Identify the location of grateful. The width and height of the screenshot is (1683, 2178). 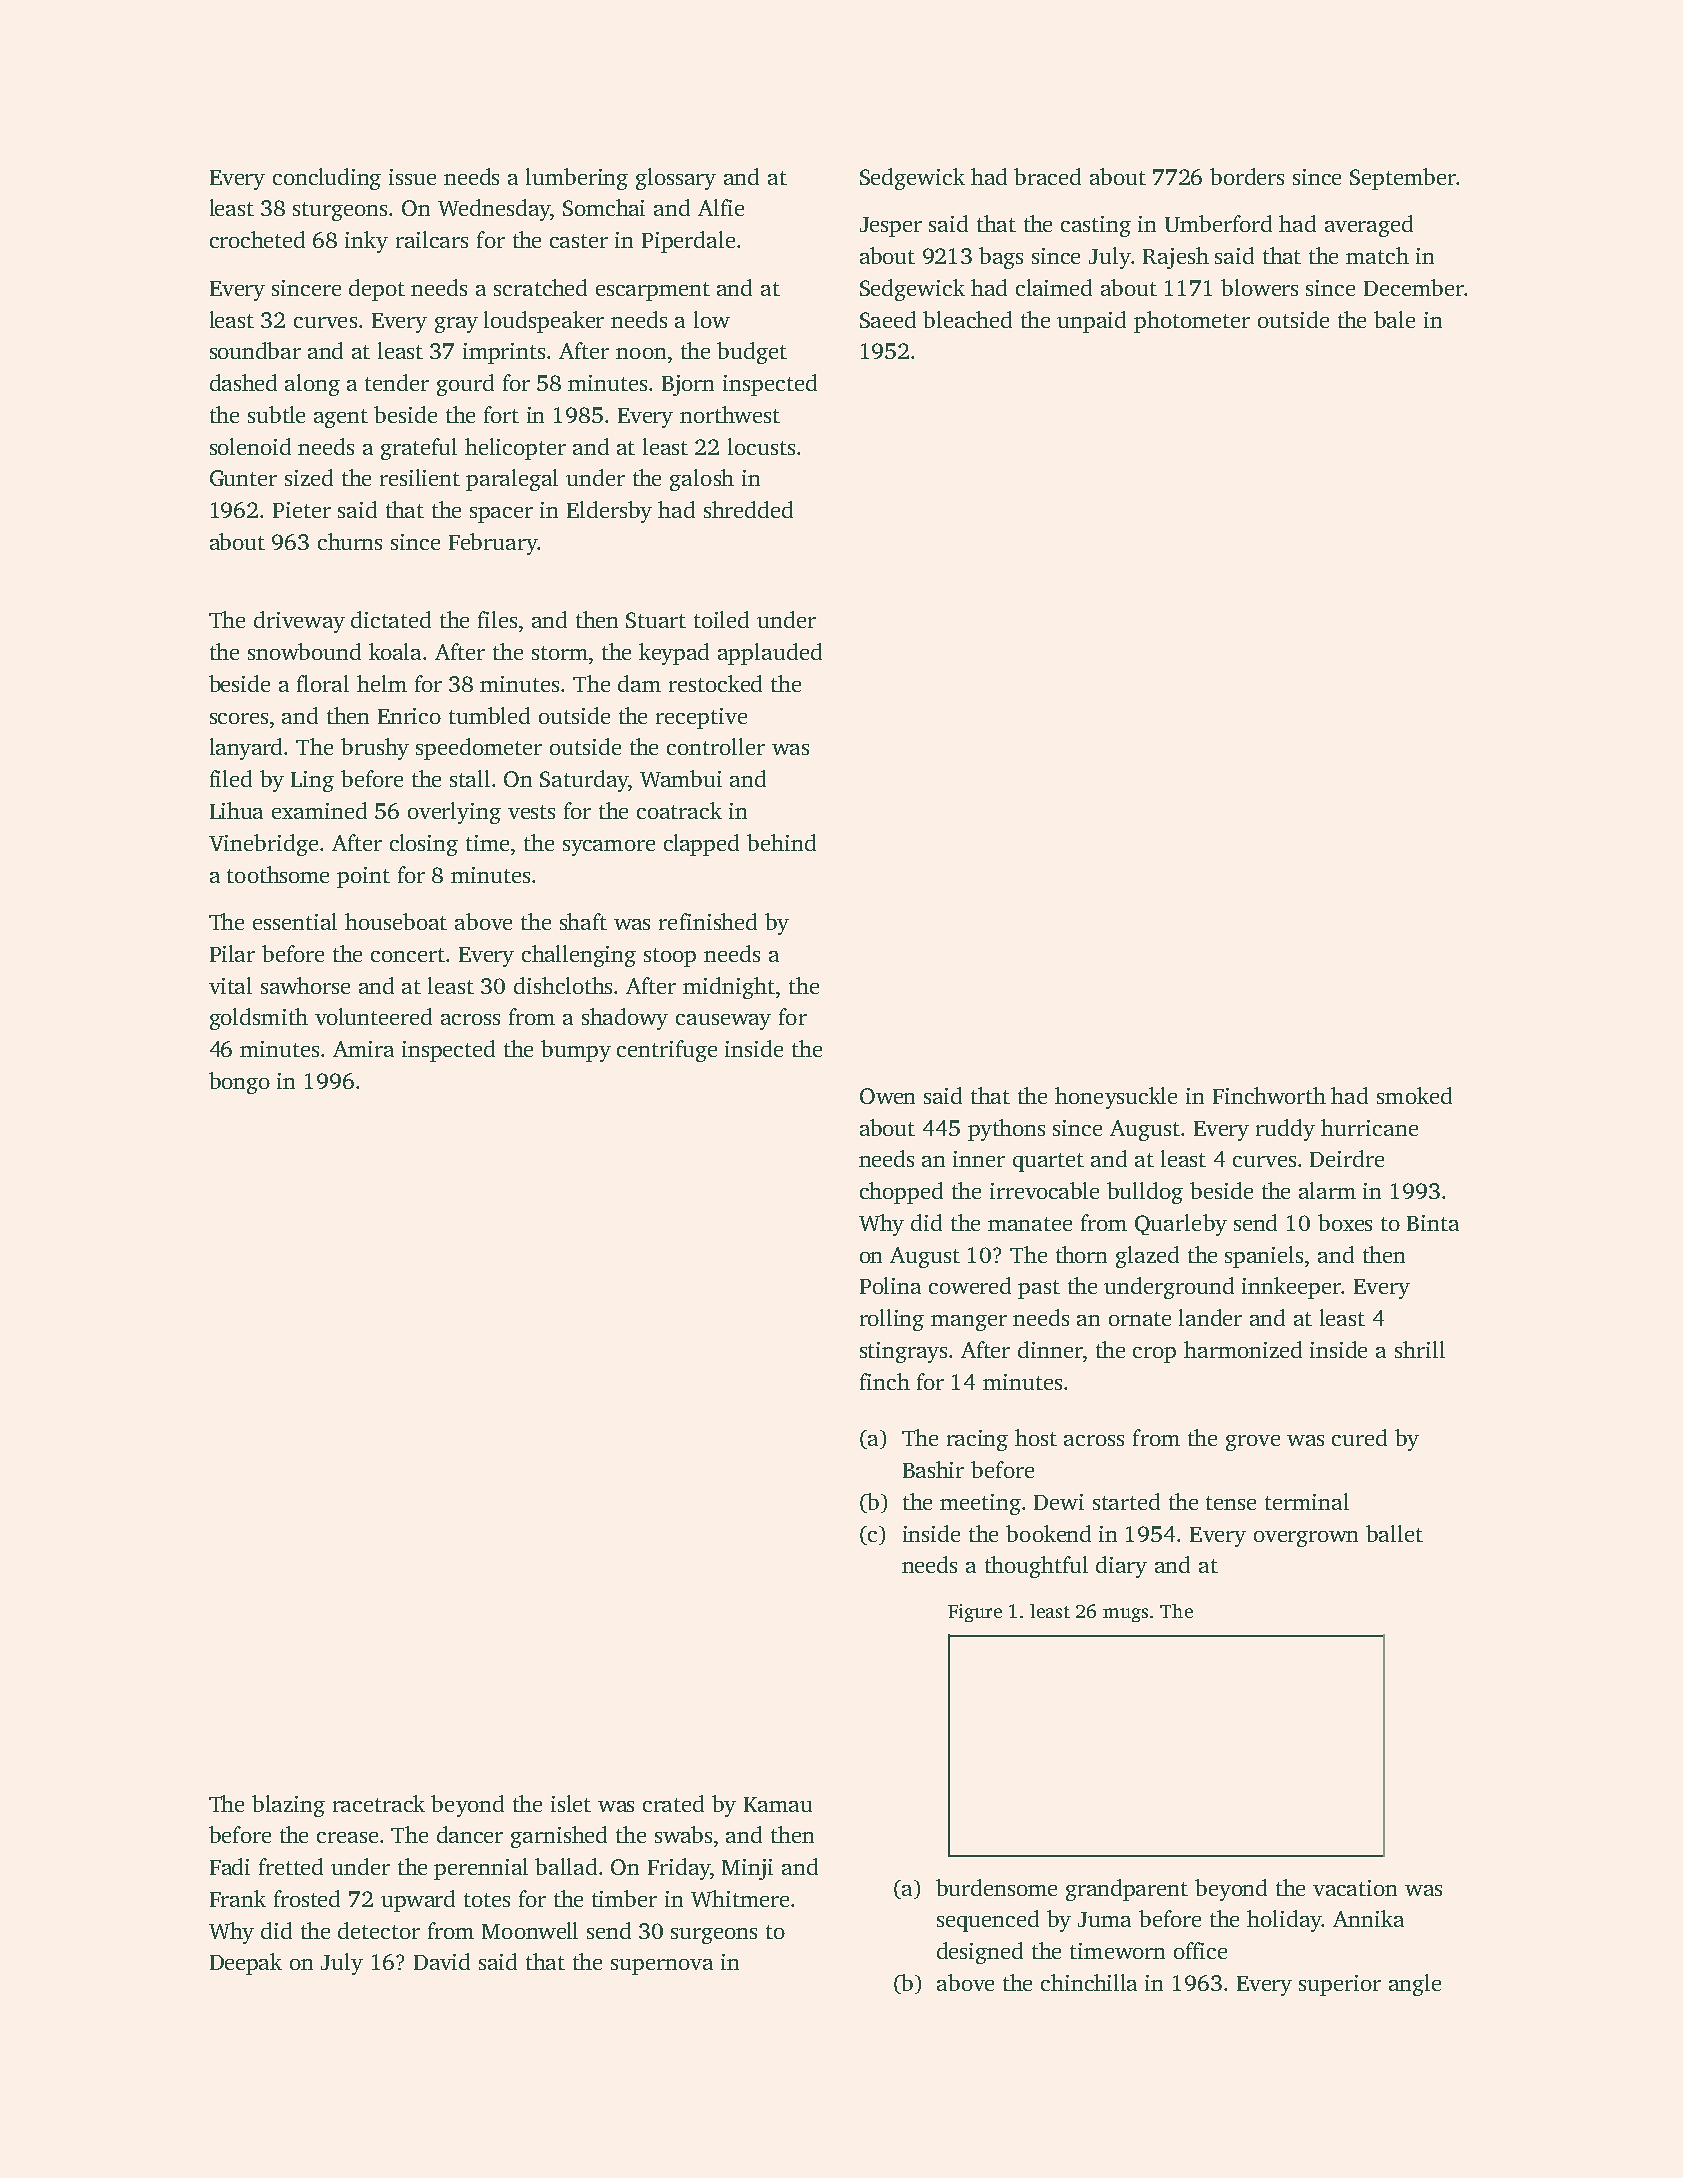
(419, 449).
